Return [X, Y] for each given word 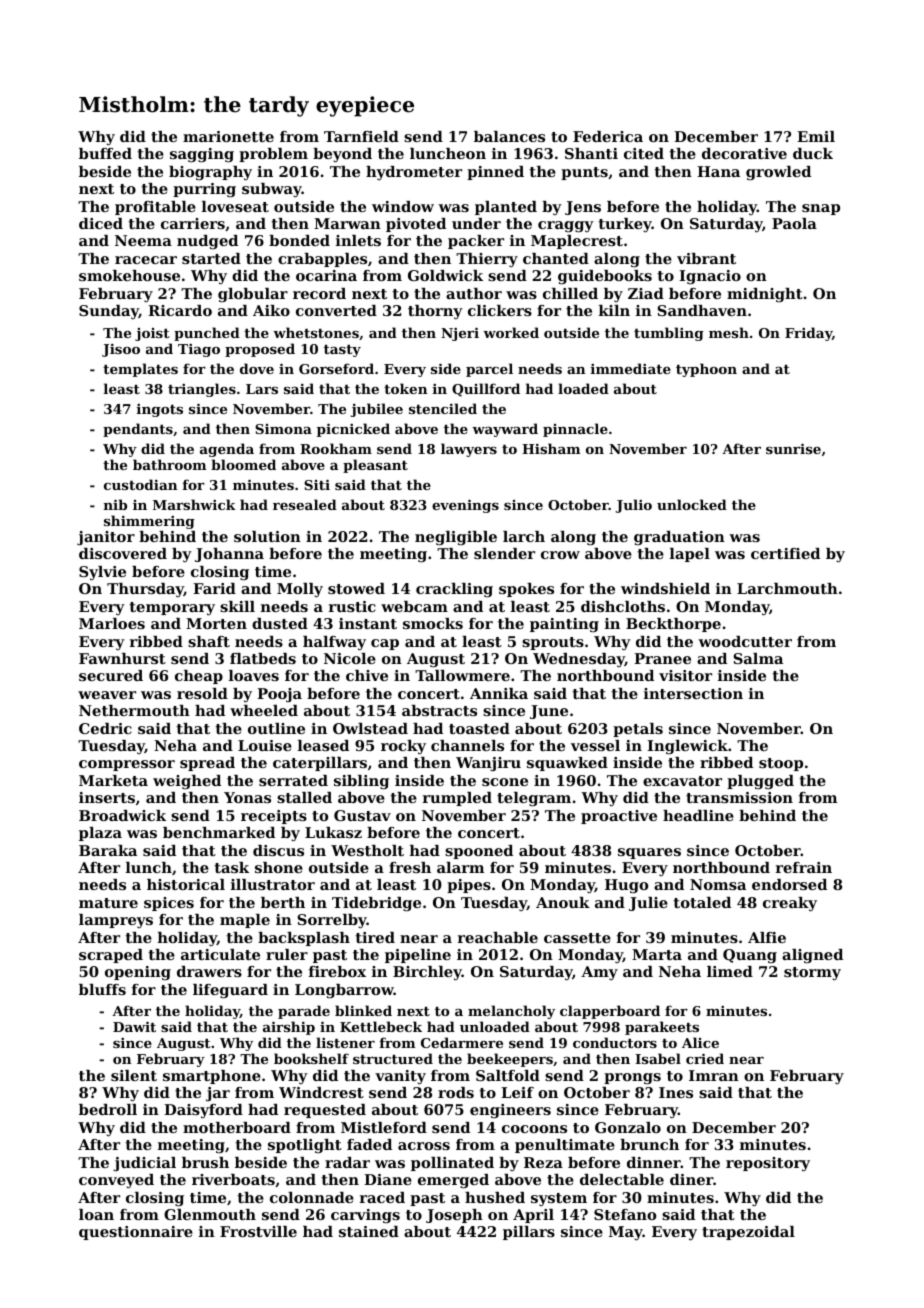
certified [785, 553]
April [533, 1216]
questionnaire [136, 1233]
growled [778, 173]
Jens [583, 208]
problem [273, 155]
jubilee [377, 410]
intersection [693, 693]
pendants [138, 430]
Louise [265, 745]
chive [367, 675]
